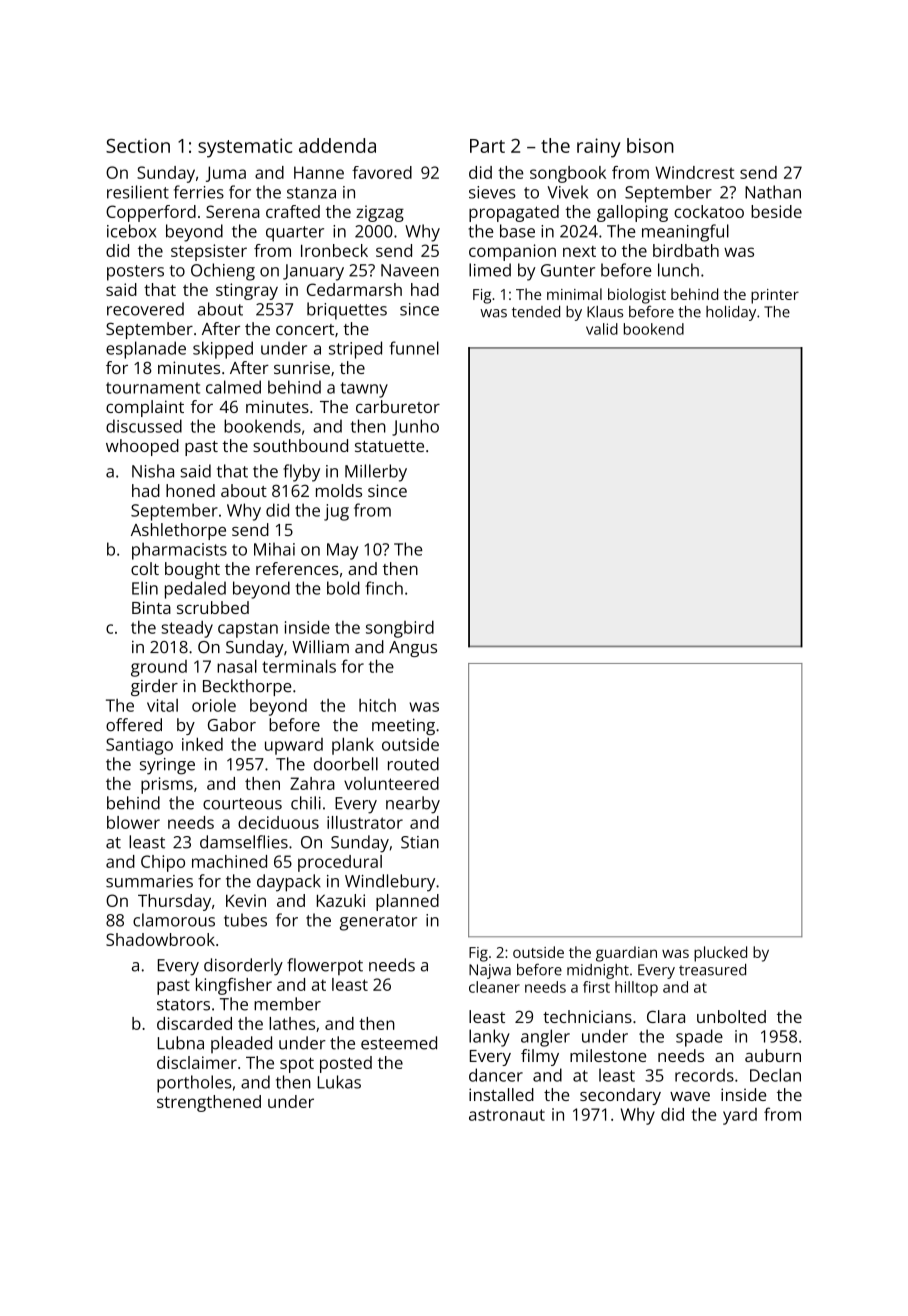 Image resolution: width=908 pixels, height=1316 pixels. What do you see at coordinates (400, 629) in the screenshot?
I see `songbird` at bounding box center [400, 629].
